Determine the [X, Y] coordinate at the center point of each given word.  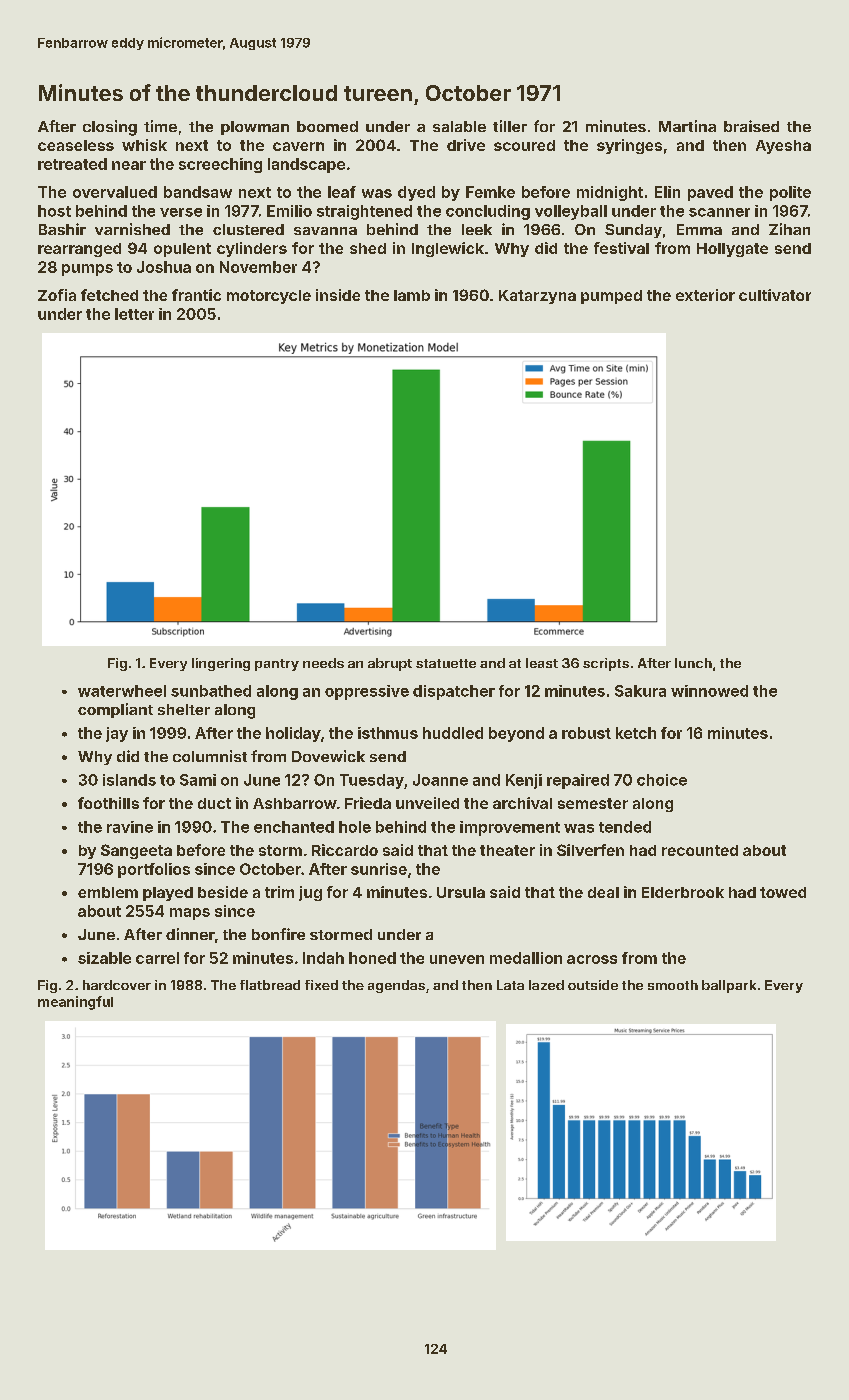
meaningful [75, 1003]
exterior [705, 295]
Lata [510, 985]
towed [783, 892]
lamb [412, 295]
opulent [182, 250]
